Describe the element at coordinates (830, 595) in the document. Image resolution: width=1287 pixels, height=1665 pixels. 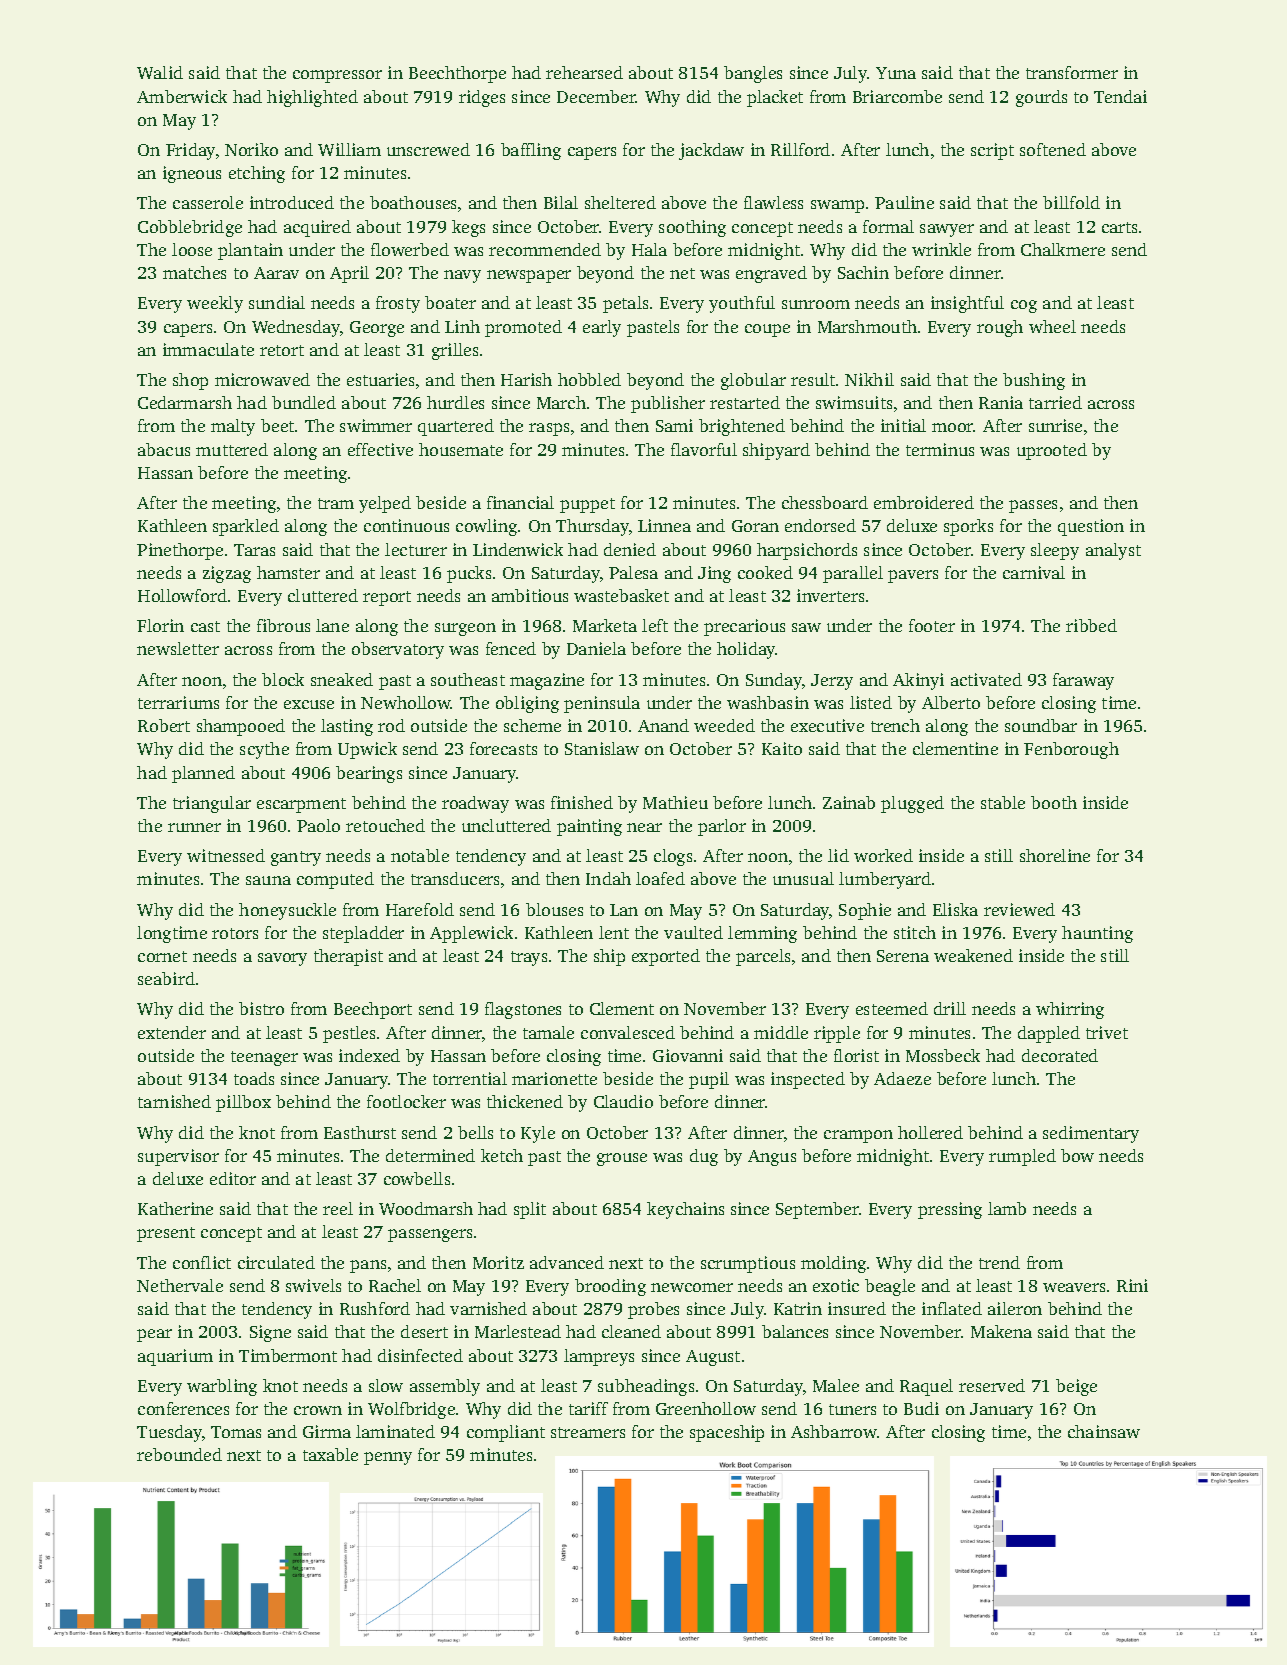
I see `inverters` at that location.
